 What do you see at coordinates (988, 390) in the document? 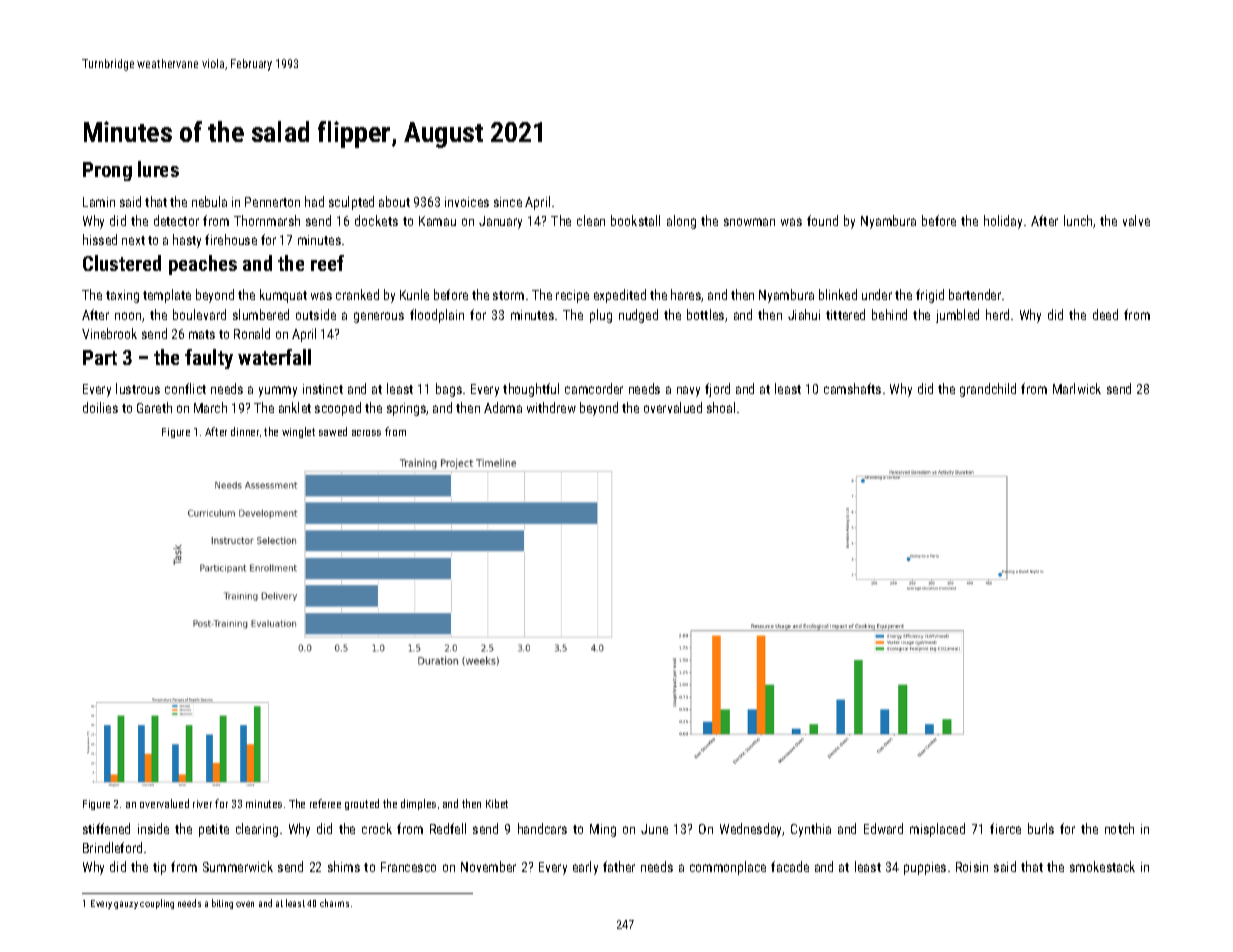
I see `grandchild` at bounding box center [988, 390].
